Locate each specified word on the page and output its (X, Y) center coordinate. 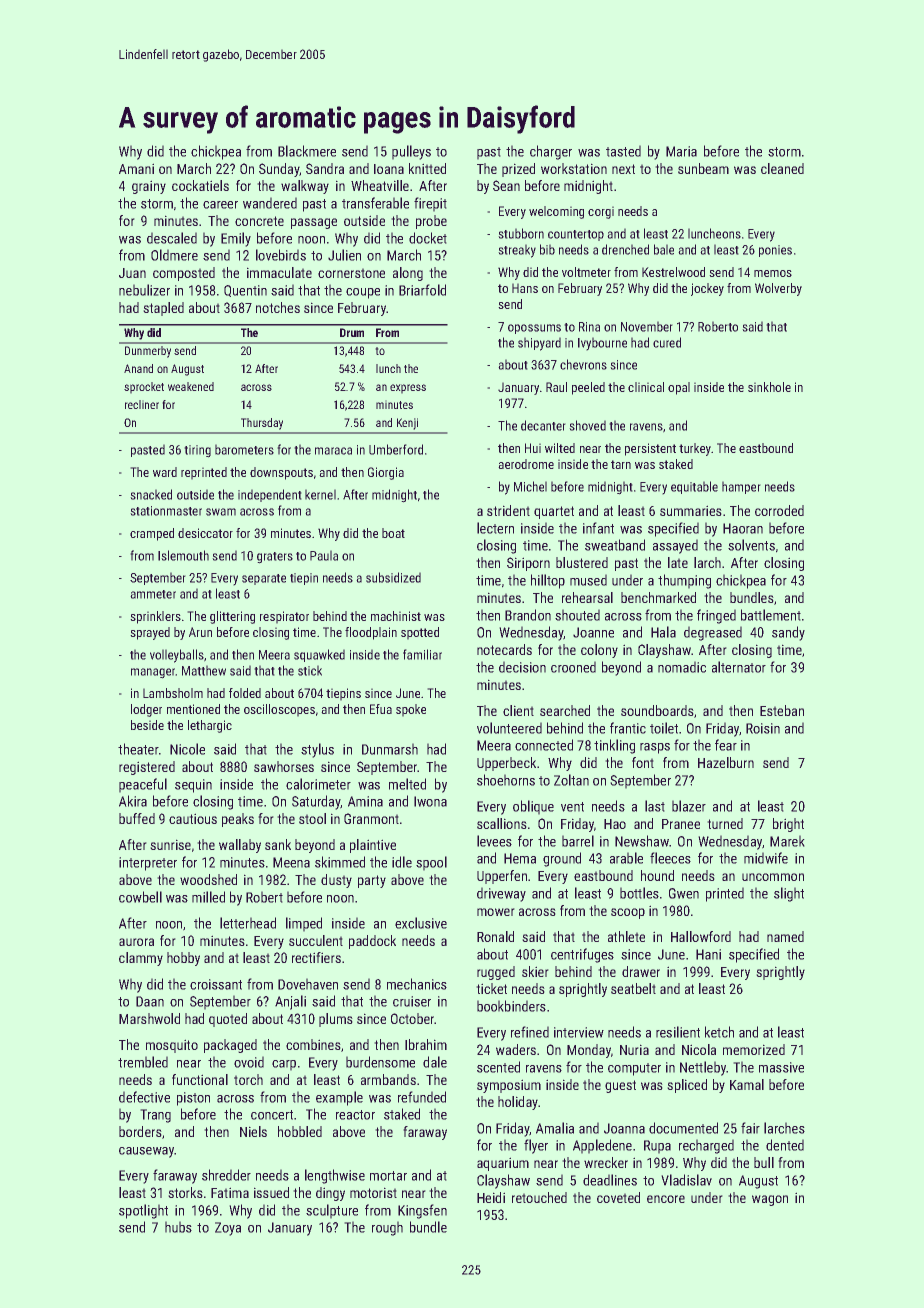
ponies (775, 251)
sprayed (150, 633)
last (655, 806)
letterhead (248, 923)
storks (185, 1192)
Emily (236, 239)
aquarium (503, 1164)
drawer (641, 971)
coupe (363, 293)
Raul (556, 387)
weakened (191, 386)
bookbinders (511, 1006)
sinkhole (769, 387)
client (518, 710)
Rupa (657, 1147)
